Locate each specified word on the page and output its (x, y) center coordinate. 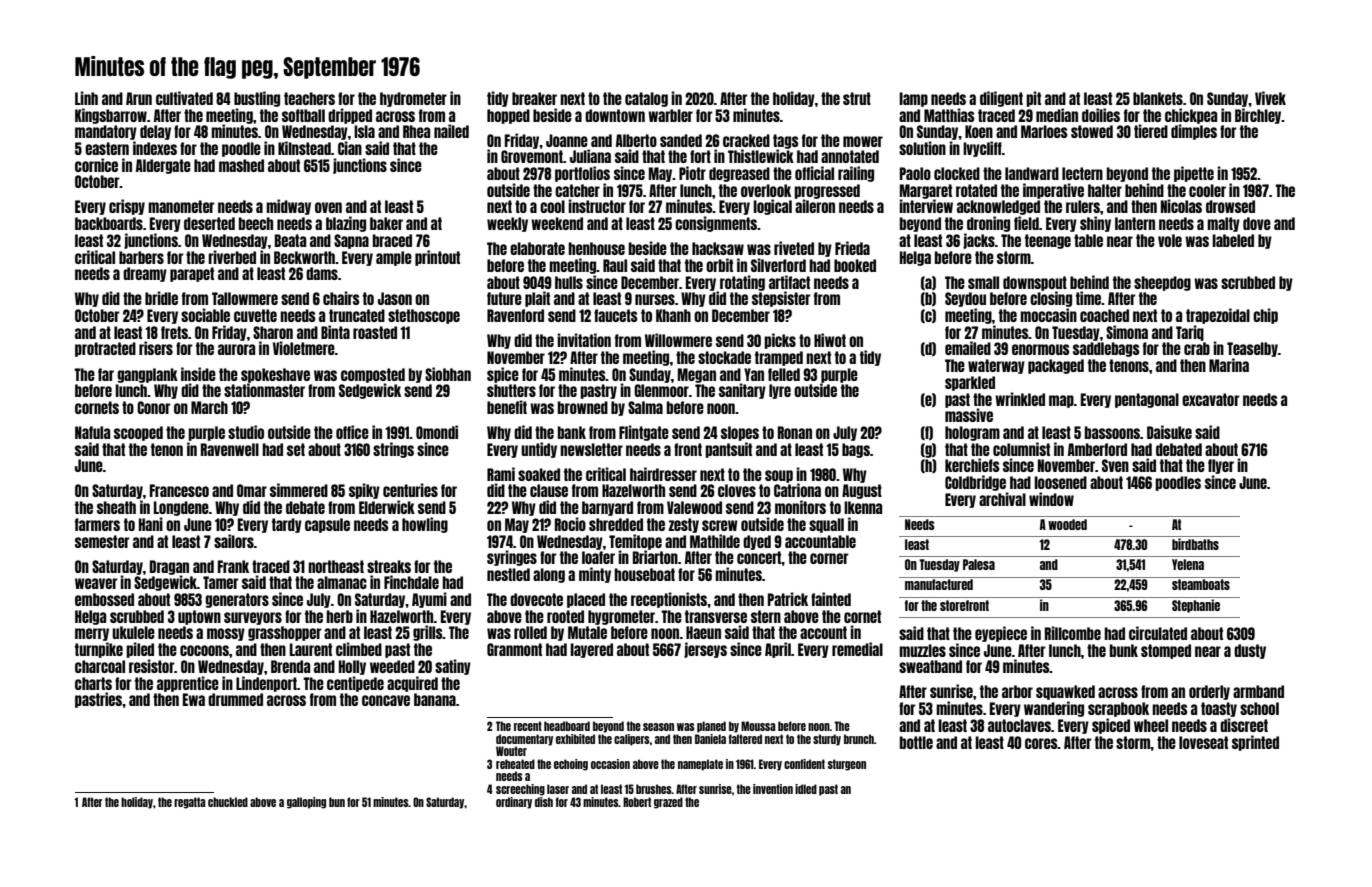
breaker (534, 98)
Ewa (194, 699)
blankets (1158, 98)
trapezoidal (1218, 316)
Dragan (169, 567)
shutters (511, 390)
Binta (335, 332)
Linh (86, 98)
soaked (539, 474)
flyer (1221, 466)
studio (246, 432)
